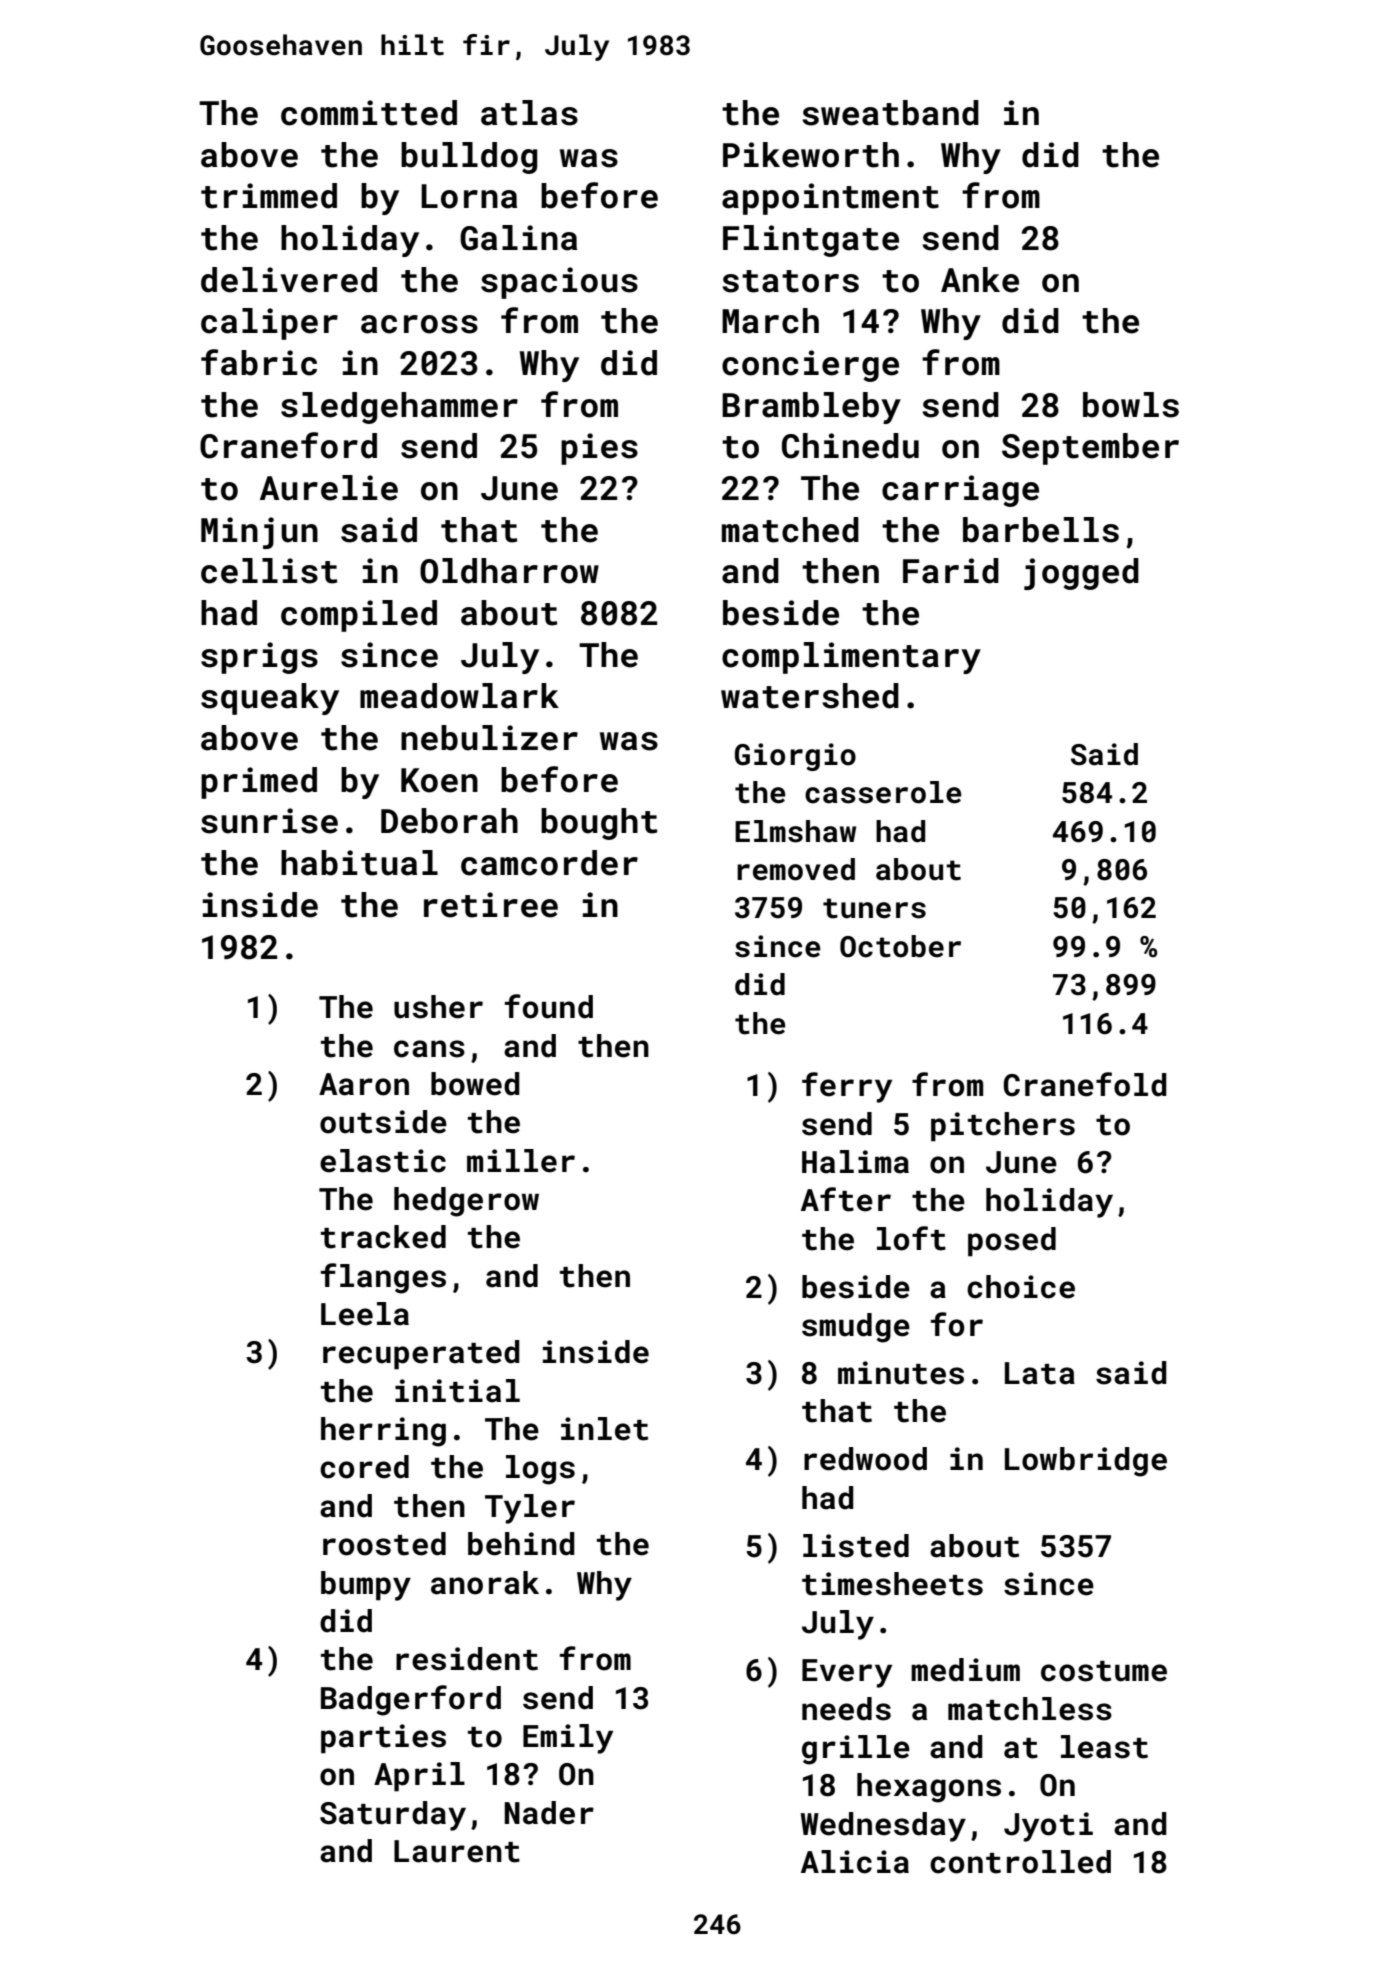 This image has width=1386, height=1969. I want to click on bowed, so click(475, 1084).
